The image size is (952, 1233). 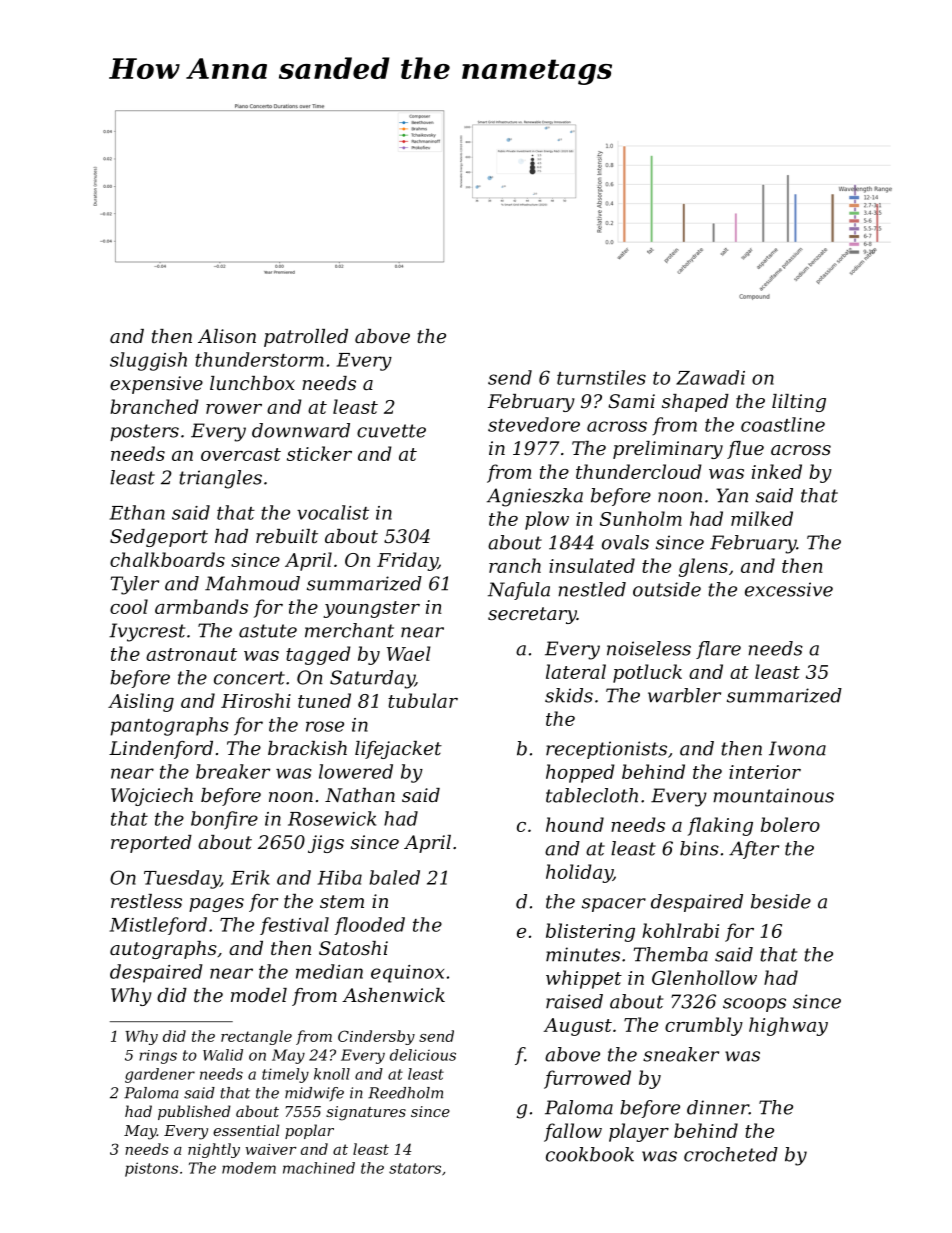 What do you see at coordinates (249, 1168) in the page?
I see `modem` at bounding box center [249, 1168].
